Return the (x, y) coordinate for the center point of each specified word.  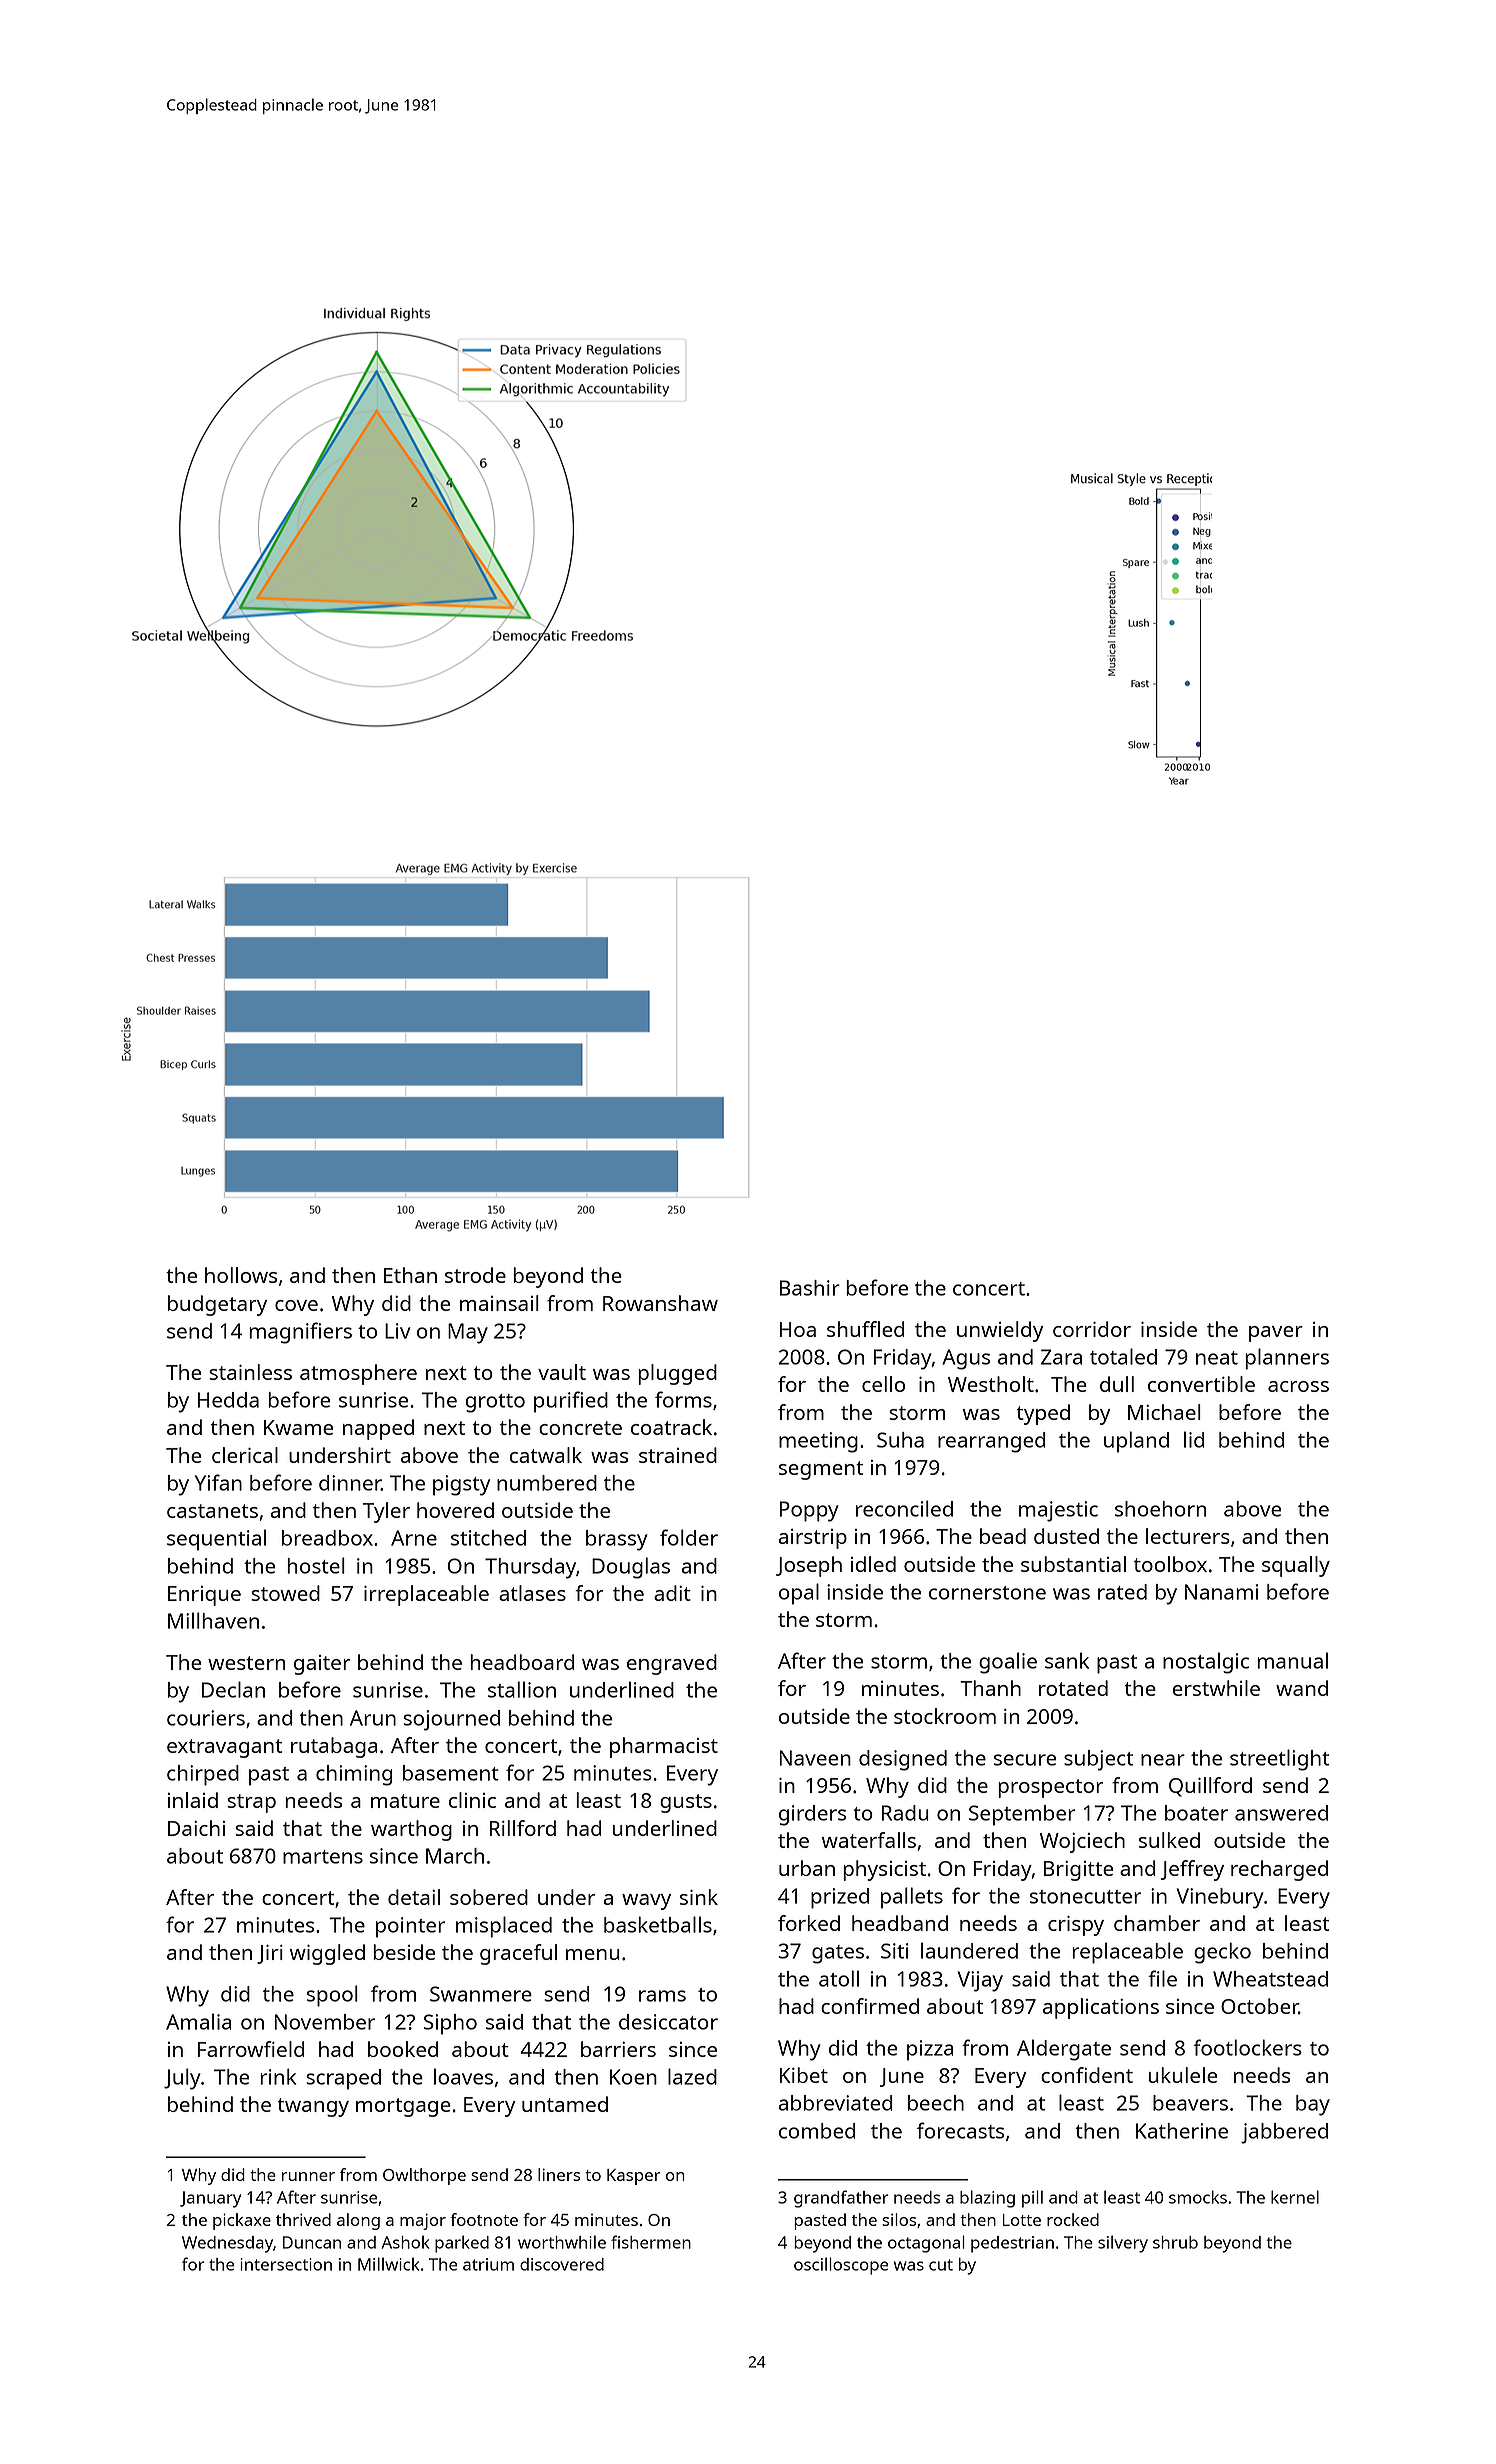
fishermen (651, 2242)
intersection (286, 2264)
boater (1196, 1813)
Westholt (991, 1384)
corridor (1092, 1329)
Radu (905, 1813)
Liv (398, 1331)
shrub (1175, 2242)
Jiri (270, 1954)
